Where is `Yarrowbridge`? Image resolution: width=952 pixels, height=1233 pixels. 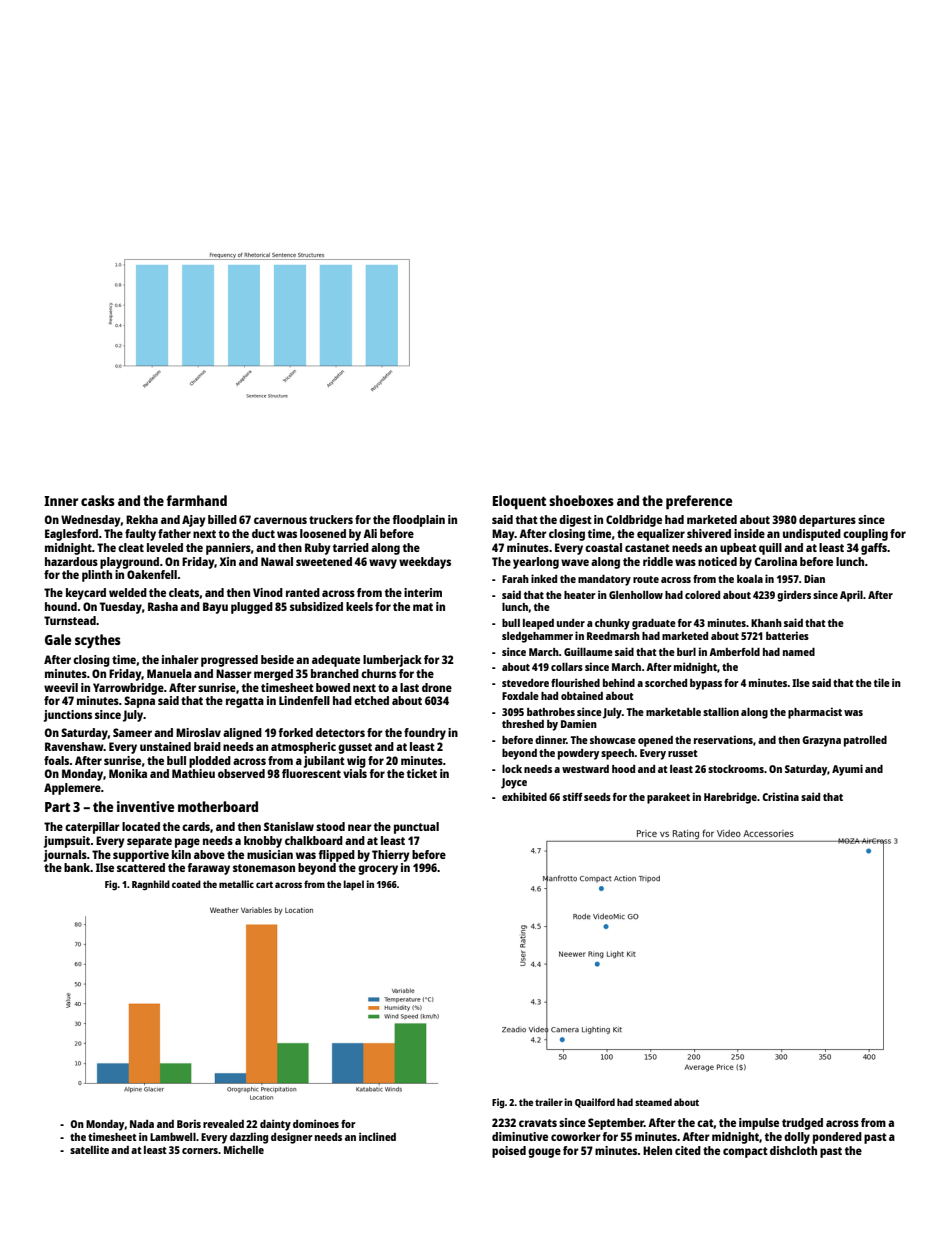
Yarrowbridge is located at coordinates (128, 689).
